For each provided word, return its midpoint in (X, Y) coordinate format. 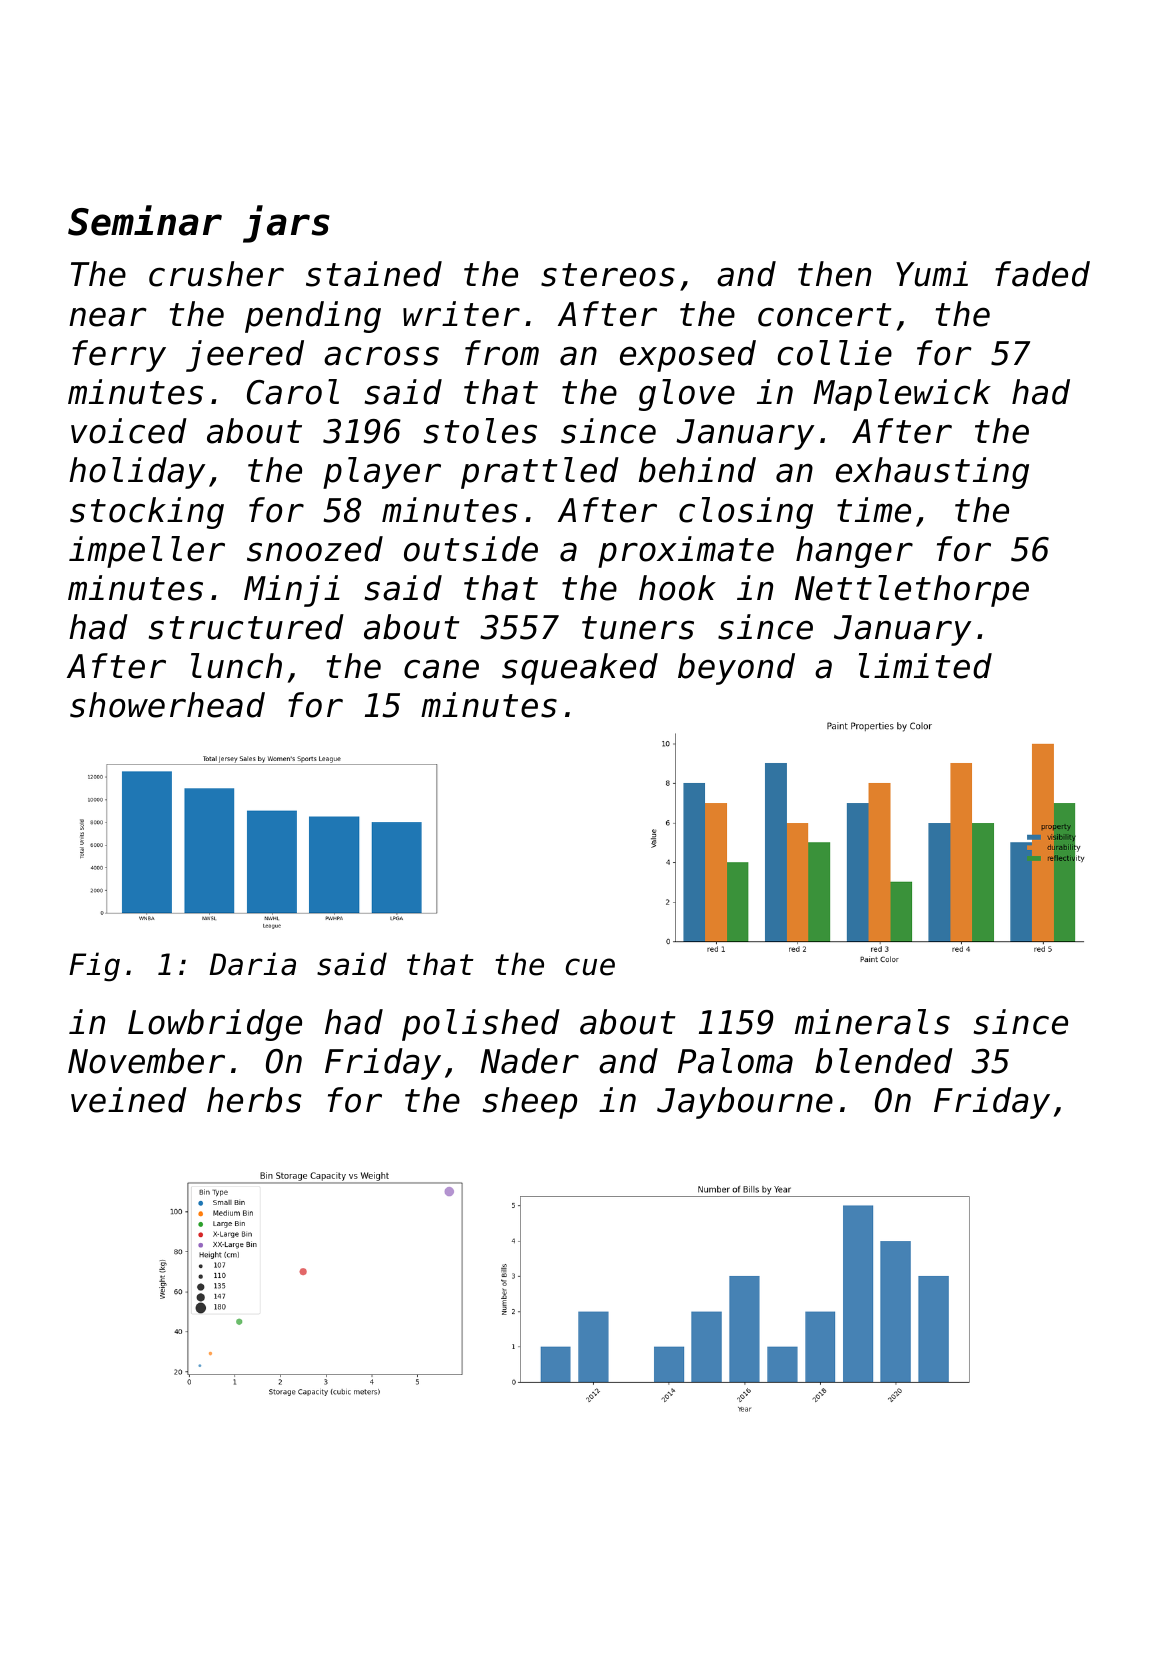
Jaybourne (745, 1103)
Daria (252, 964)
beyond (736, 669)
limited (925, 666)
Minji (292, 591)
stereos (608, 275)
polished (481, 1025)
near (108, 317)
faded (1042, 274)
